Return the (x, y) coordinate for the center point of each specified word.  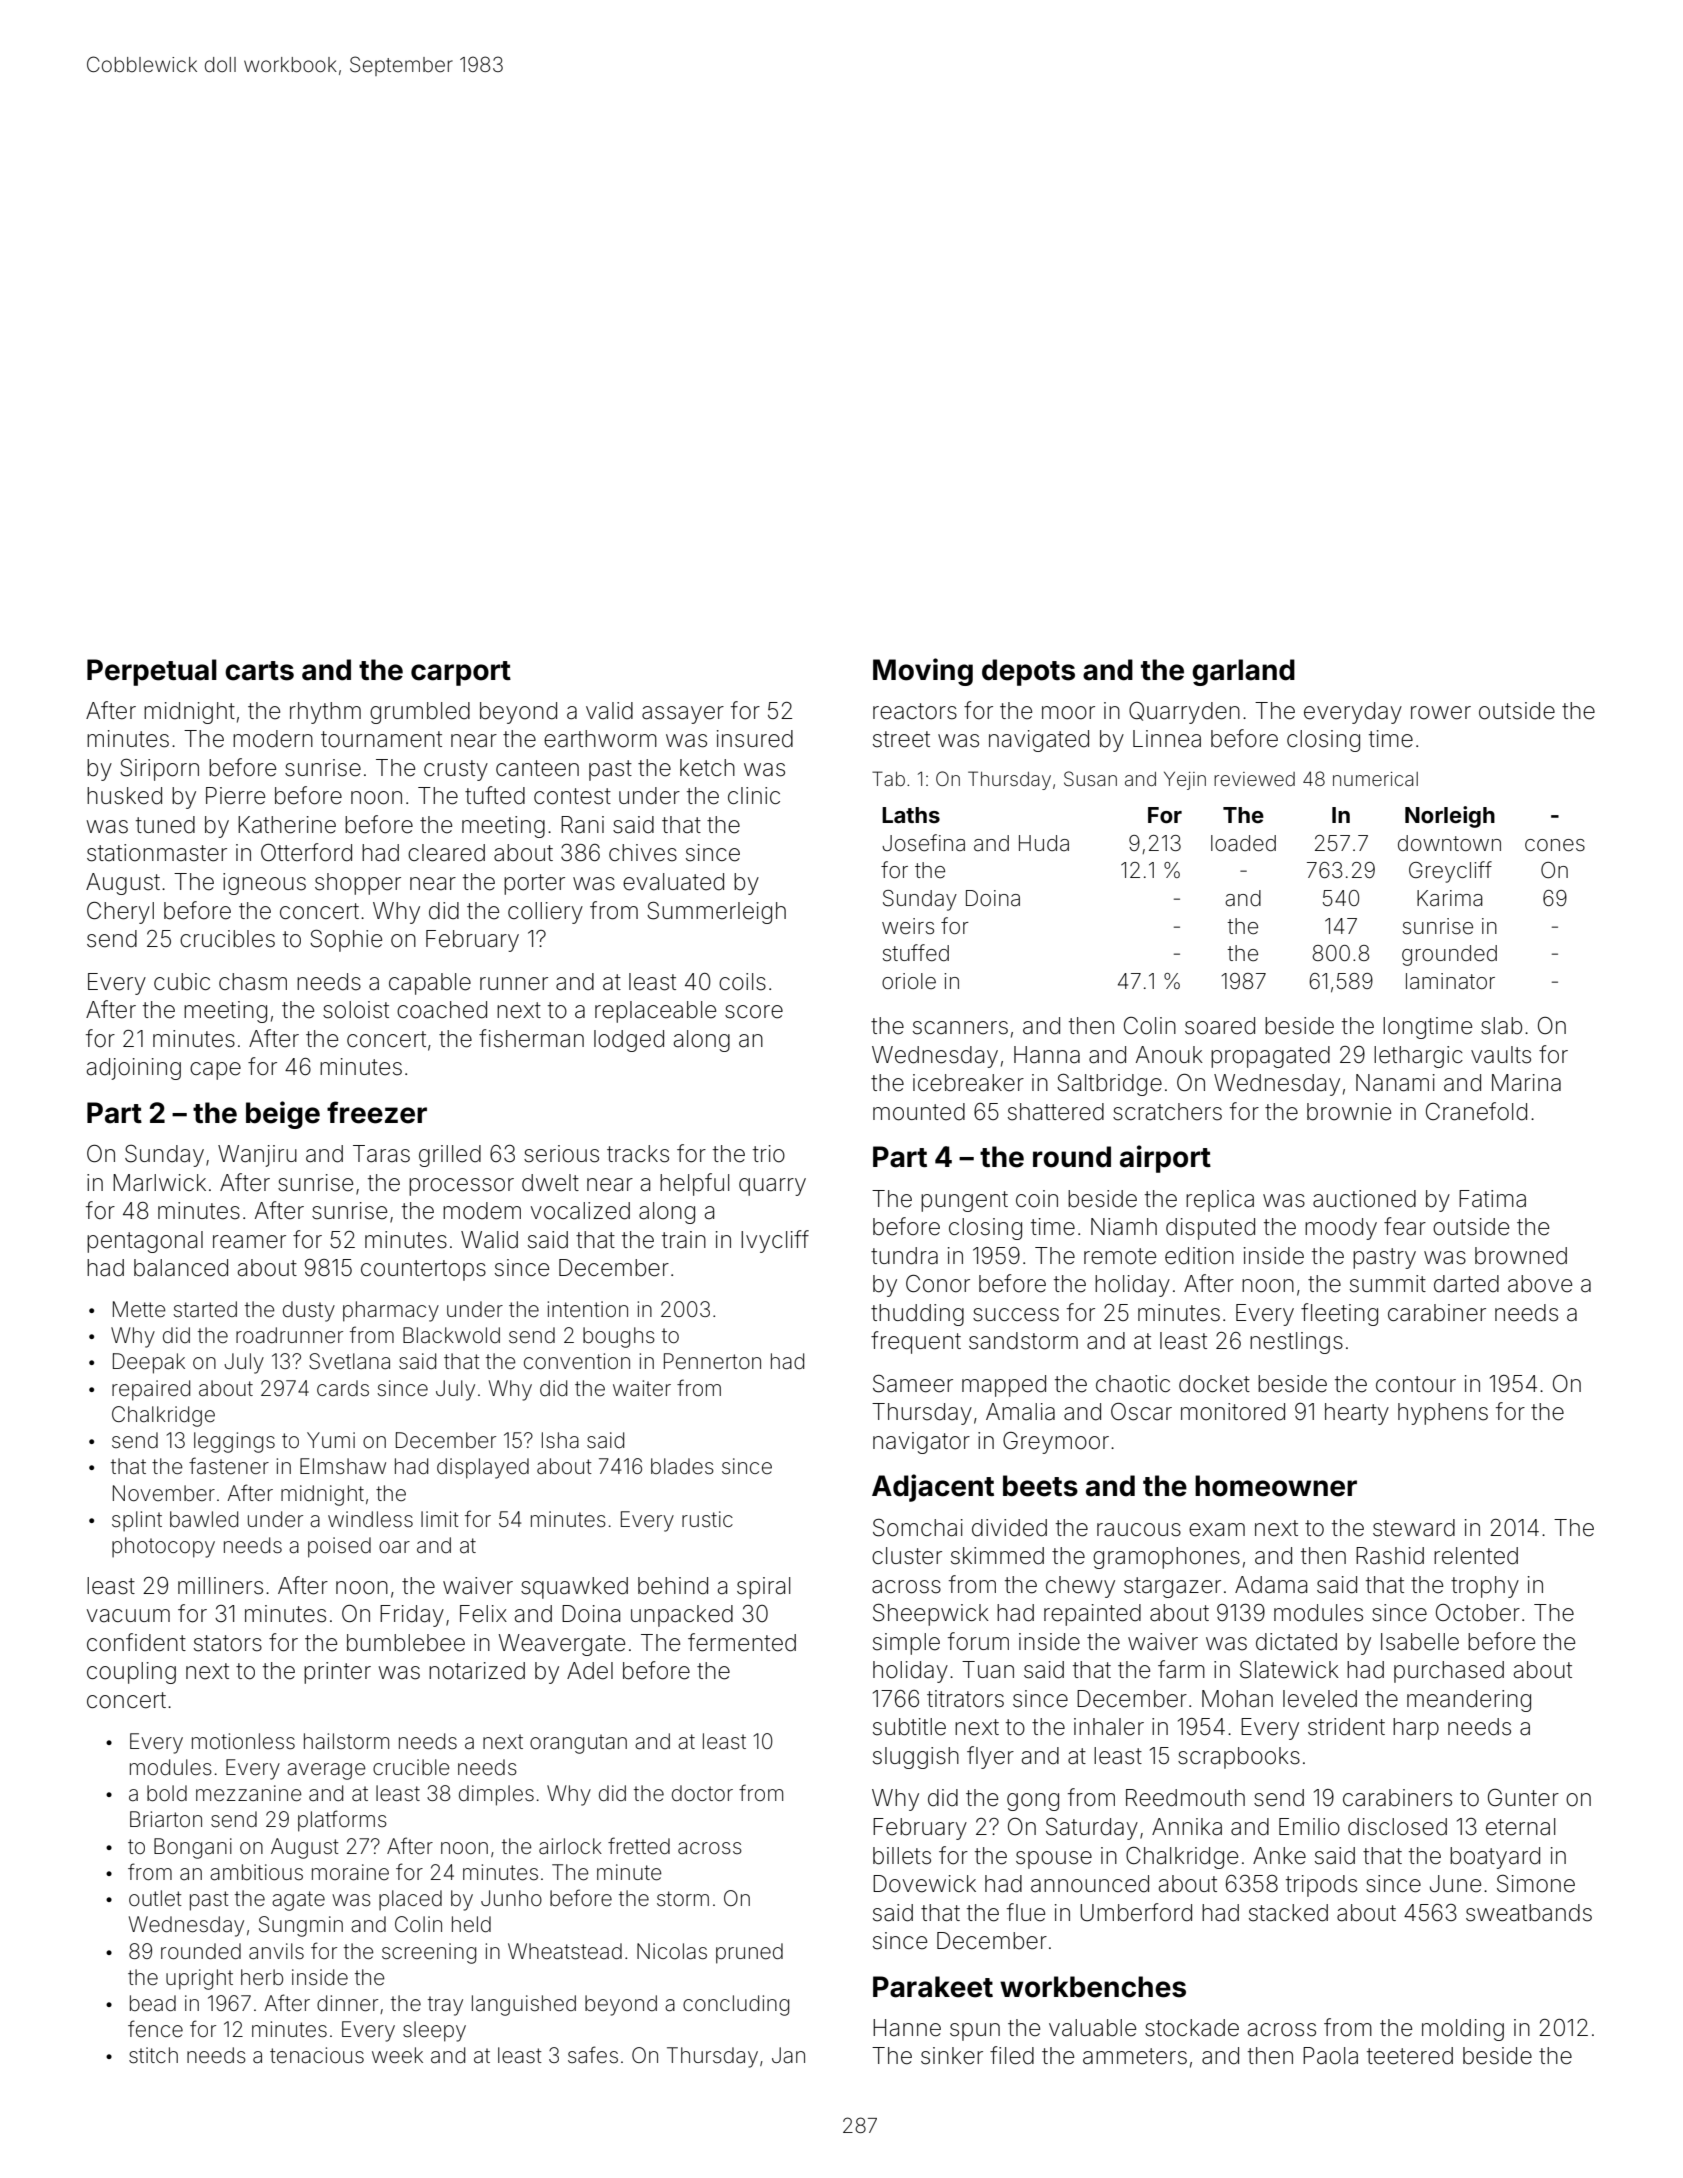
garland (1243, 672)
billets (902, 1856)
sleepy (434, 2031)
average (326, 1771)
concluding (736, 2005)
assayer (683, 715)
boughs (619, 1337)
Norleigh (1450, 817)
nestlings (1296, 1343)
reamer (249, 1242)
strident (1346, 1727)
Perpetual (152, 672)
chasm (253, 982)
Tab (888, 778)
